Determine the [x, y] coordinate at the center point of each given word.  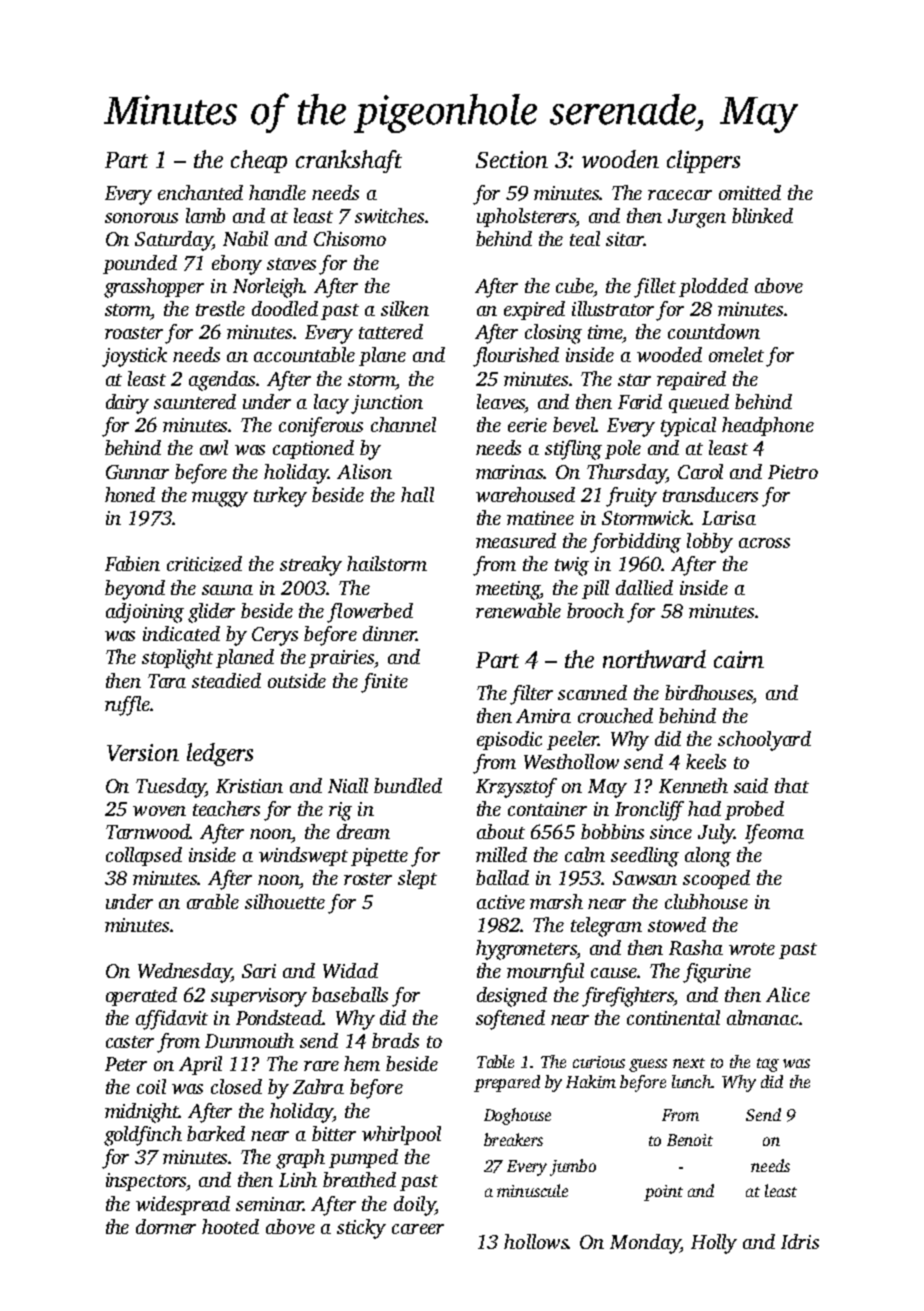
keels [706, 761]
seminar [269, 1204]
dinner [390, 633]
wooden [620, 159]
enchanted [200, 192]
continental [673, 1017]
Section [512, 159]
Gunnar [137, 472]
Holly [714, 1244]
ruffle [127, 706]
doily [414, 1206]
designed [512, 997]
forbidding [635, 543]
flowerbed [370, 613]
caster [130, 1042]
